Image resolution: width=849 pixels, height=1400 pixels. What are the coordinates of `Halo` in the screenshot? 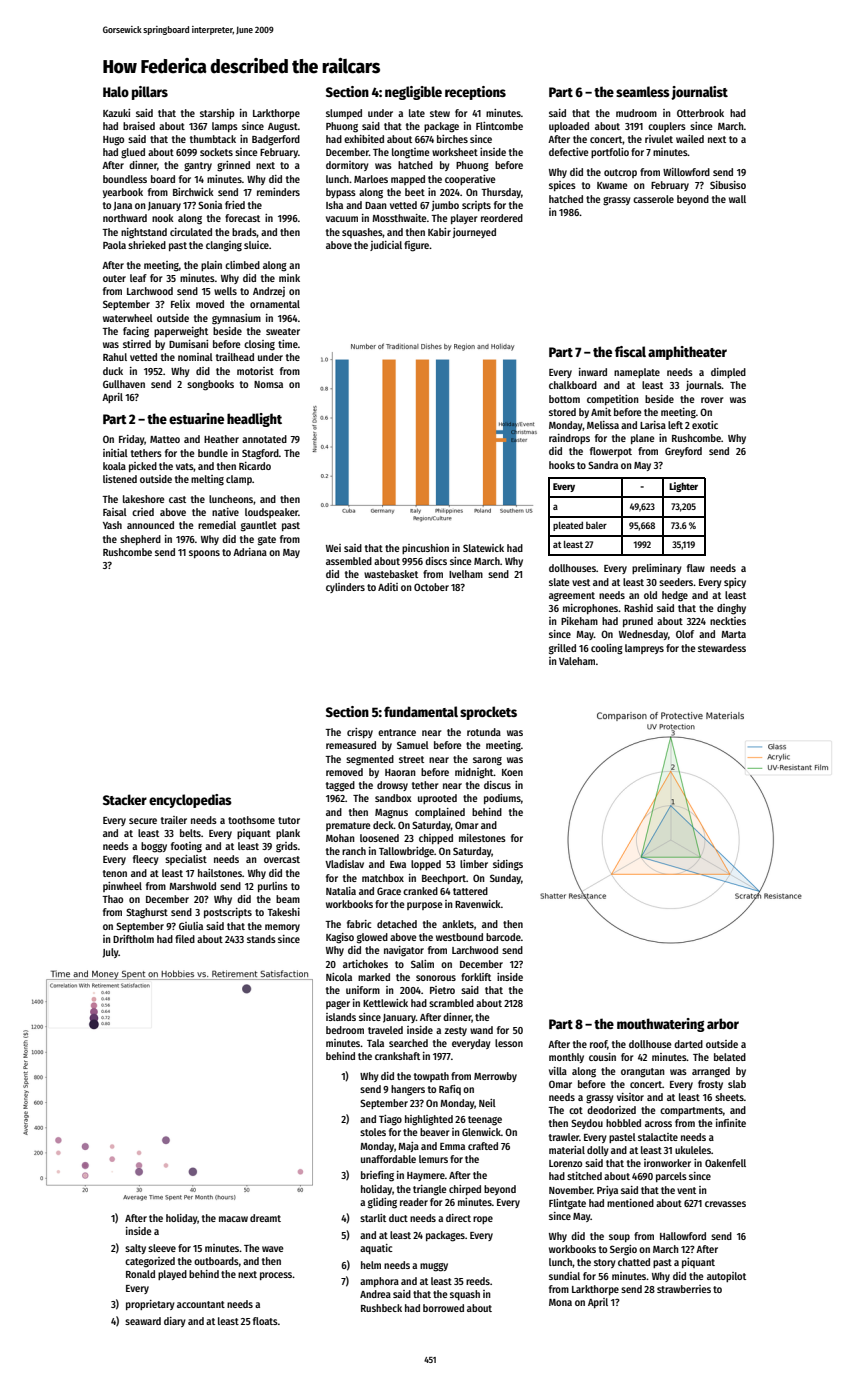 It's located at (116, 91).
